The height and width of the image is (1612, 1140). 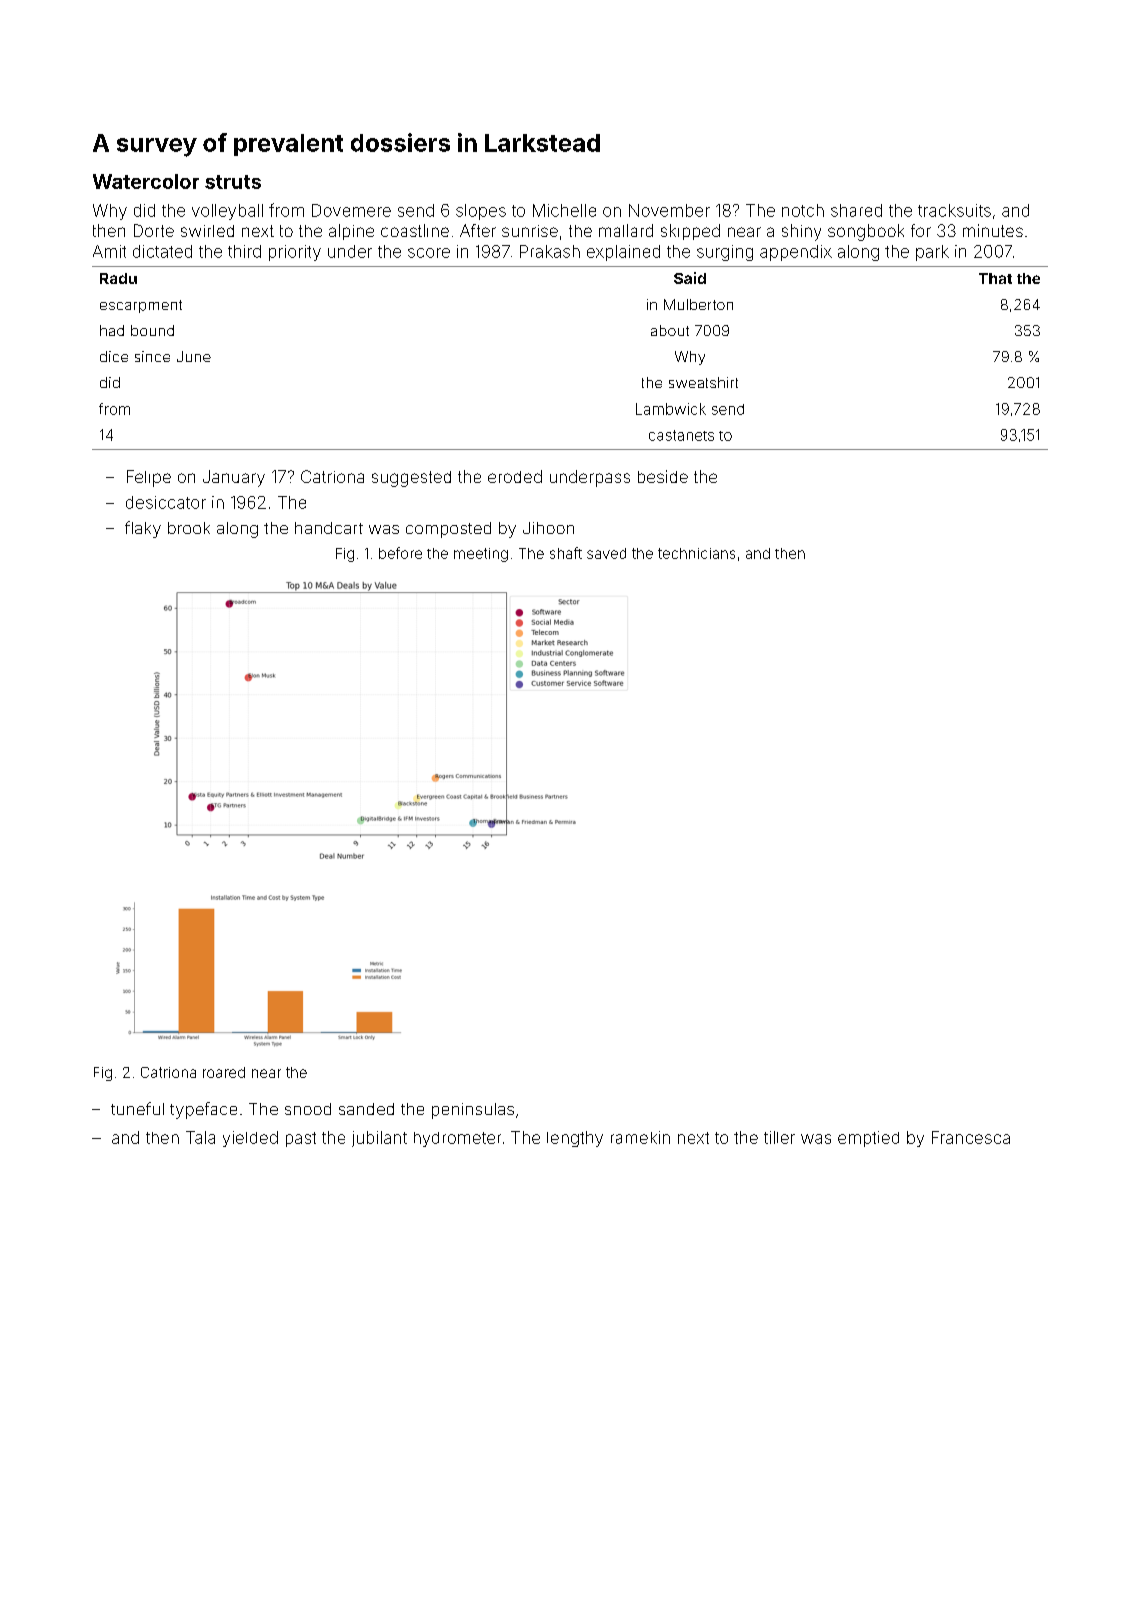 What do you see at coordinates (429, 253) in the image?
I see `score` at bounding box center [429, 253].
